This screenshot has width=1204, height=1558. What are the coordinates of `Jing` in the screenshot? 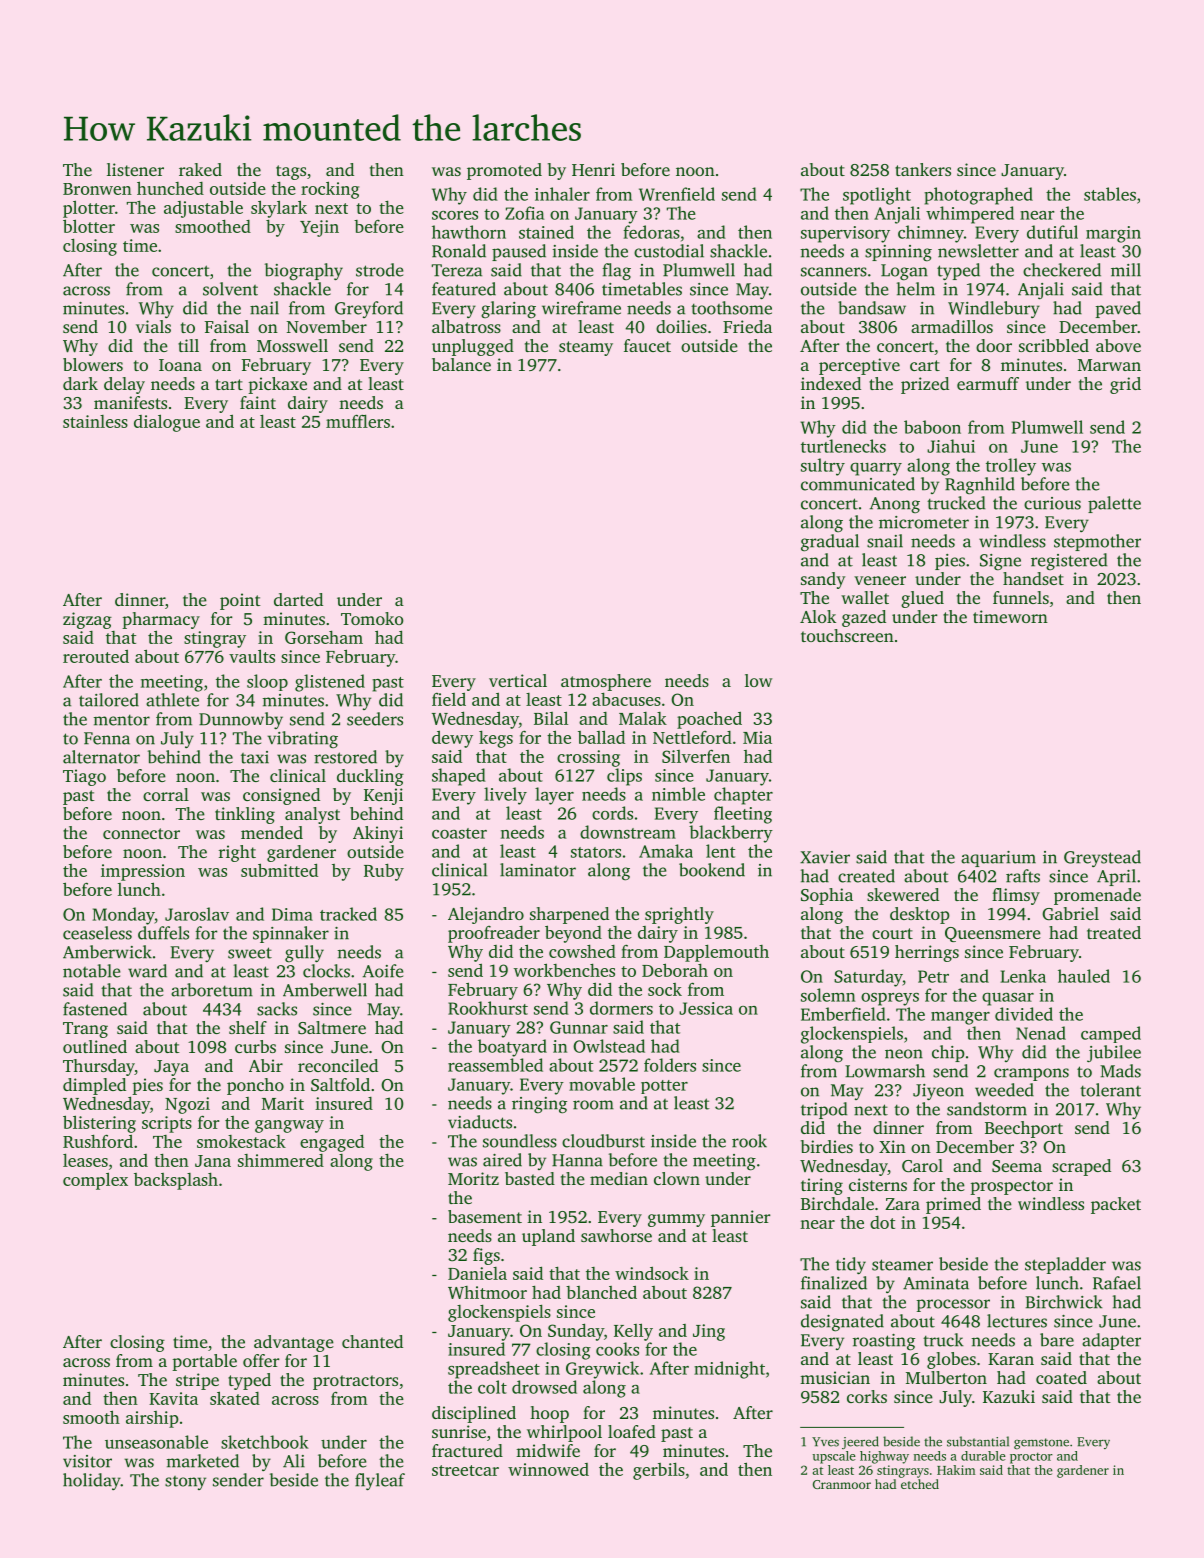 It's located at (709, 1332).
